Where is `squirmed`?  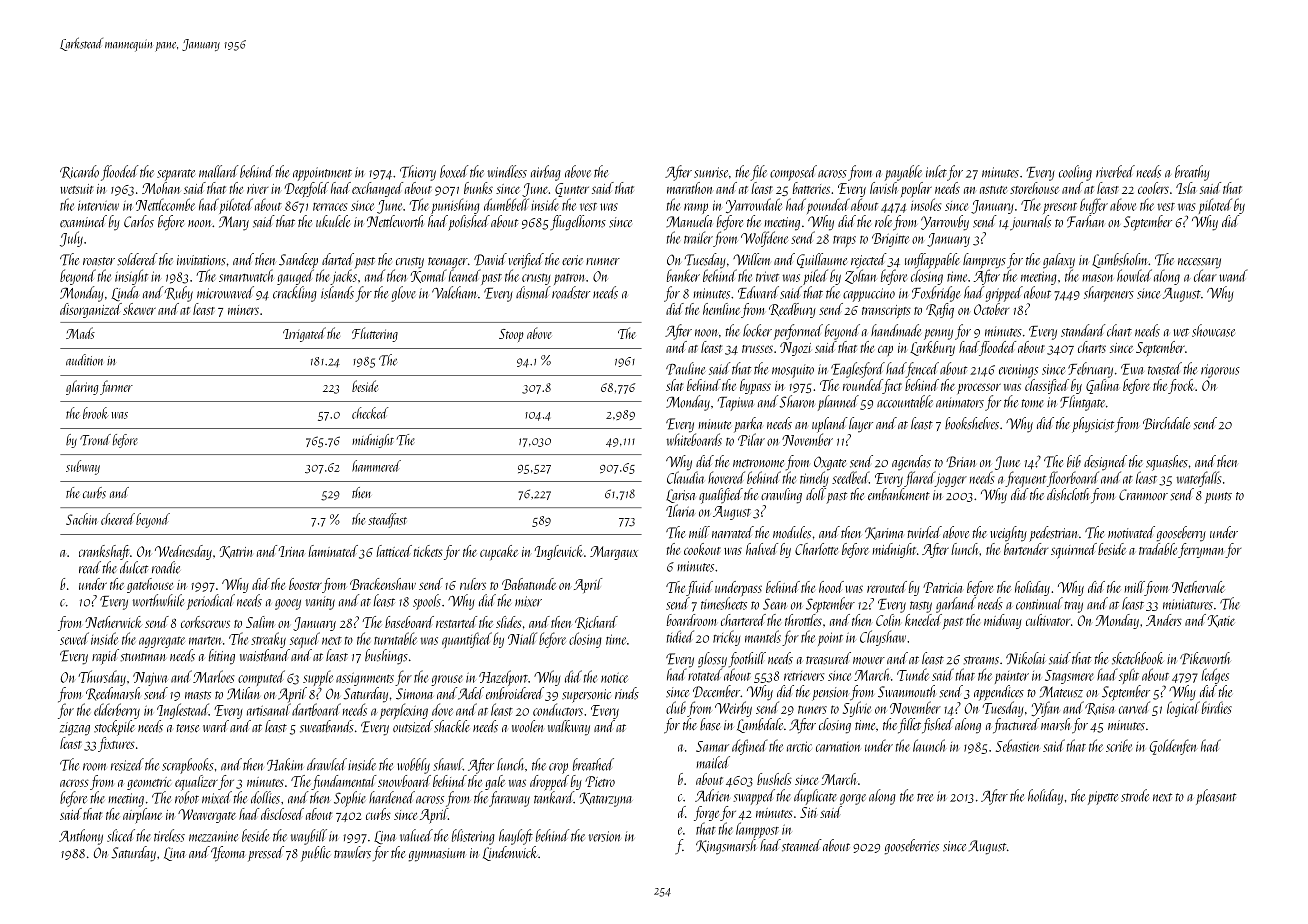
squirmed is located at coordinates (1074, 551).
